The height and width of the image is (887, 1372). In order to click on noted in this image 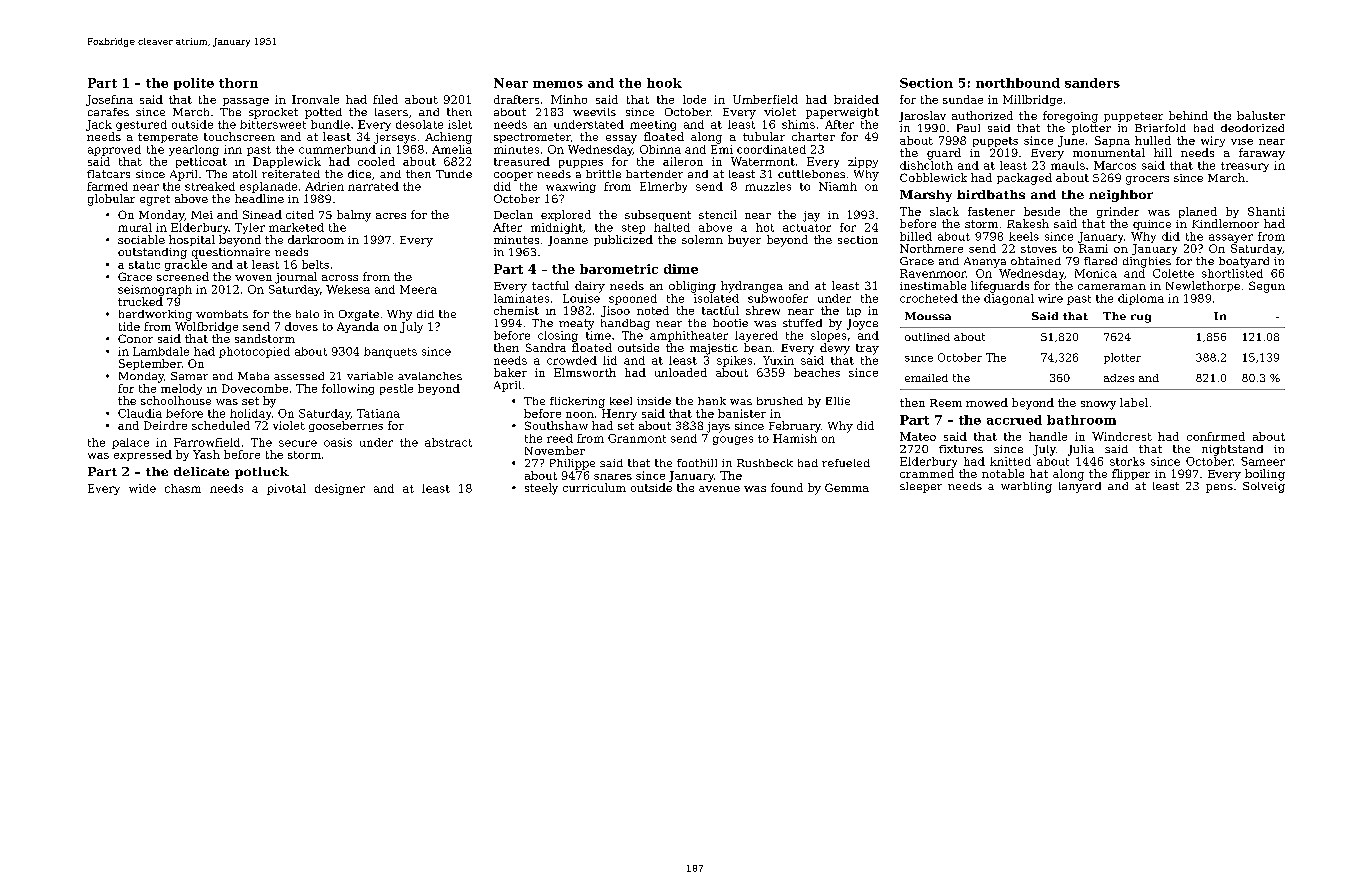, I will do `click(653, 310)`.
